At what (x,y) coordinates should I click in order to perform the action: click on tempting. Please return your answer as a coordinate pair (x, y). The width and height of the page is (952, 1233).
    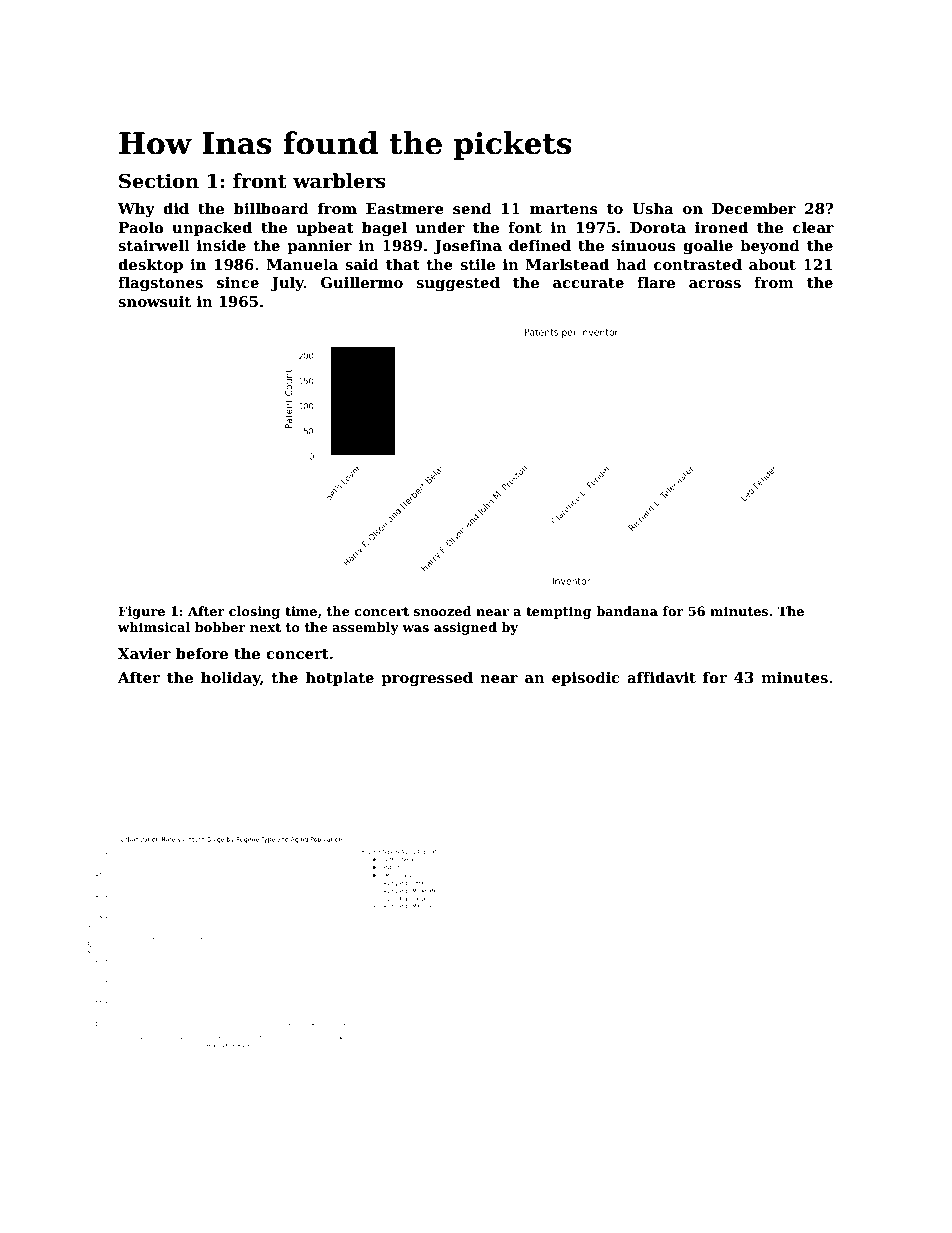
    Looking at the image, I should click on (559, 612).
